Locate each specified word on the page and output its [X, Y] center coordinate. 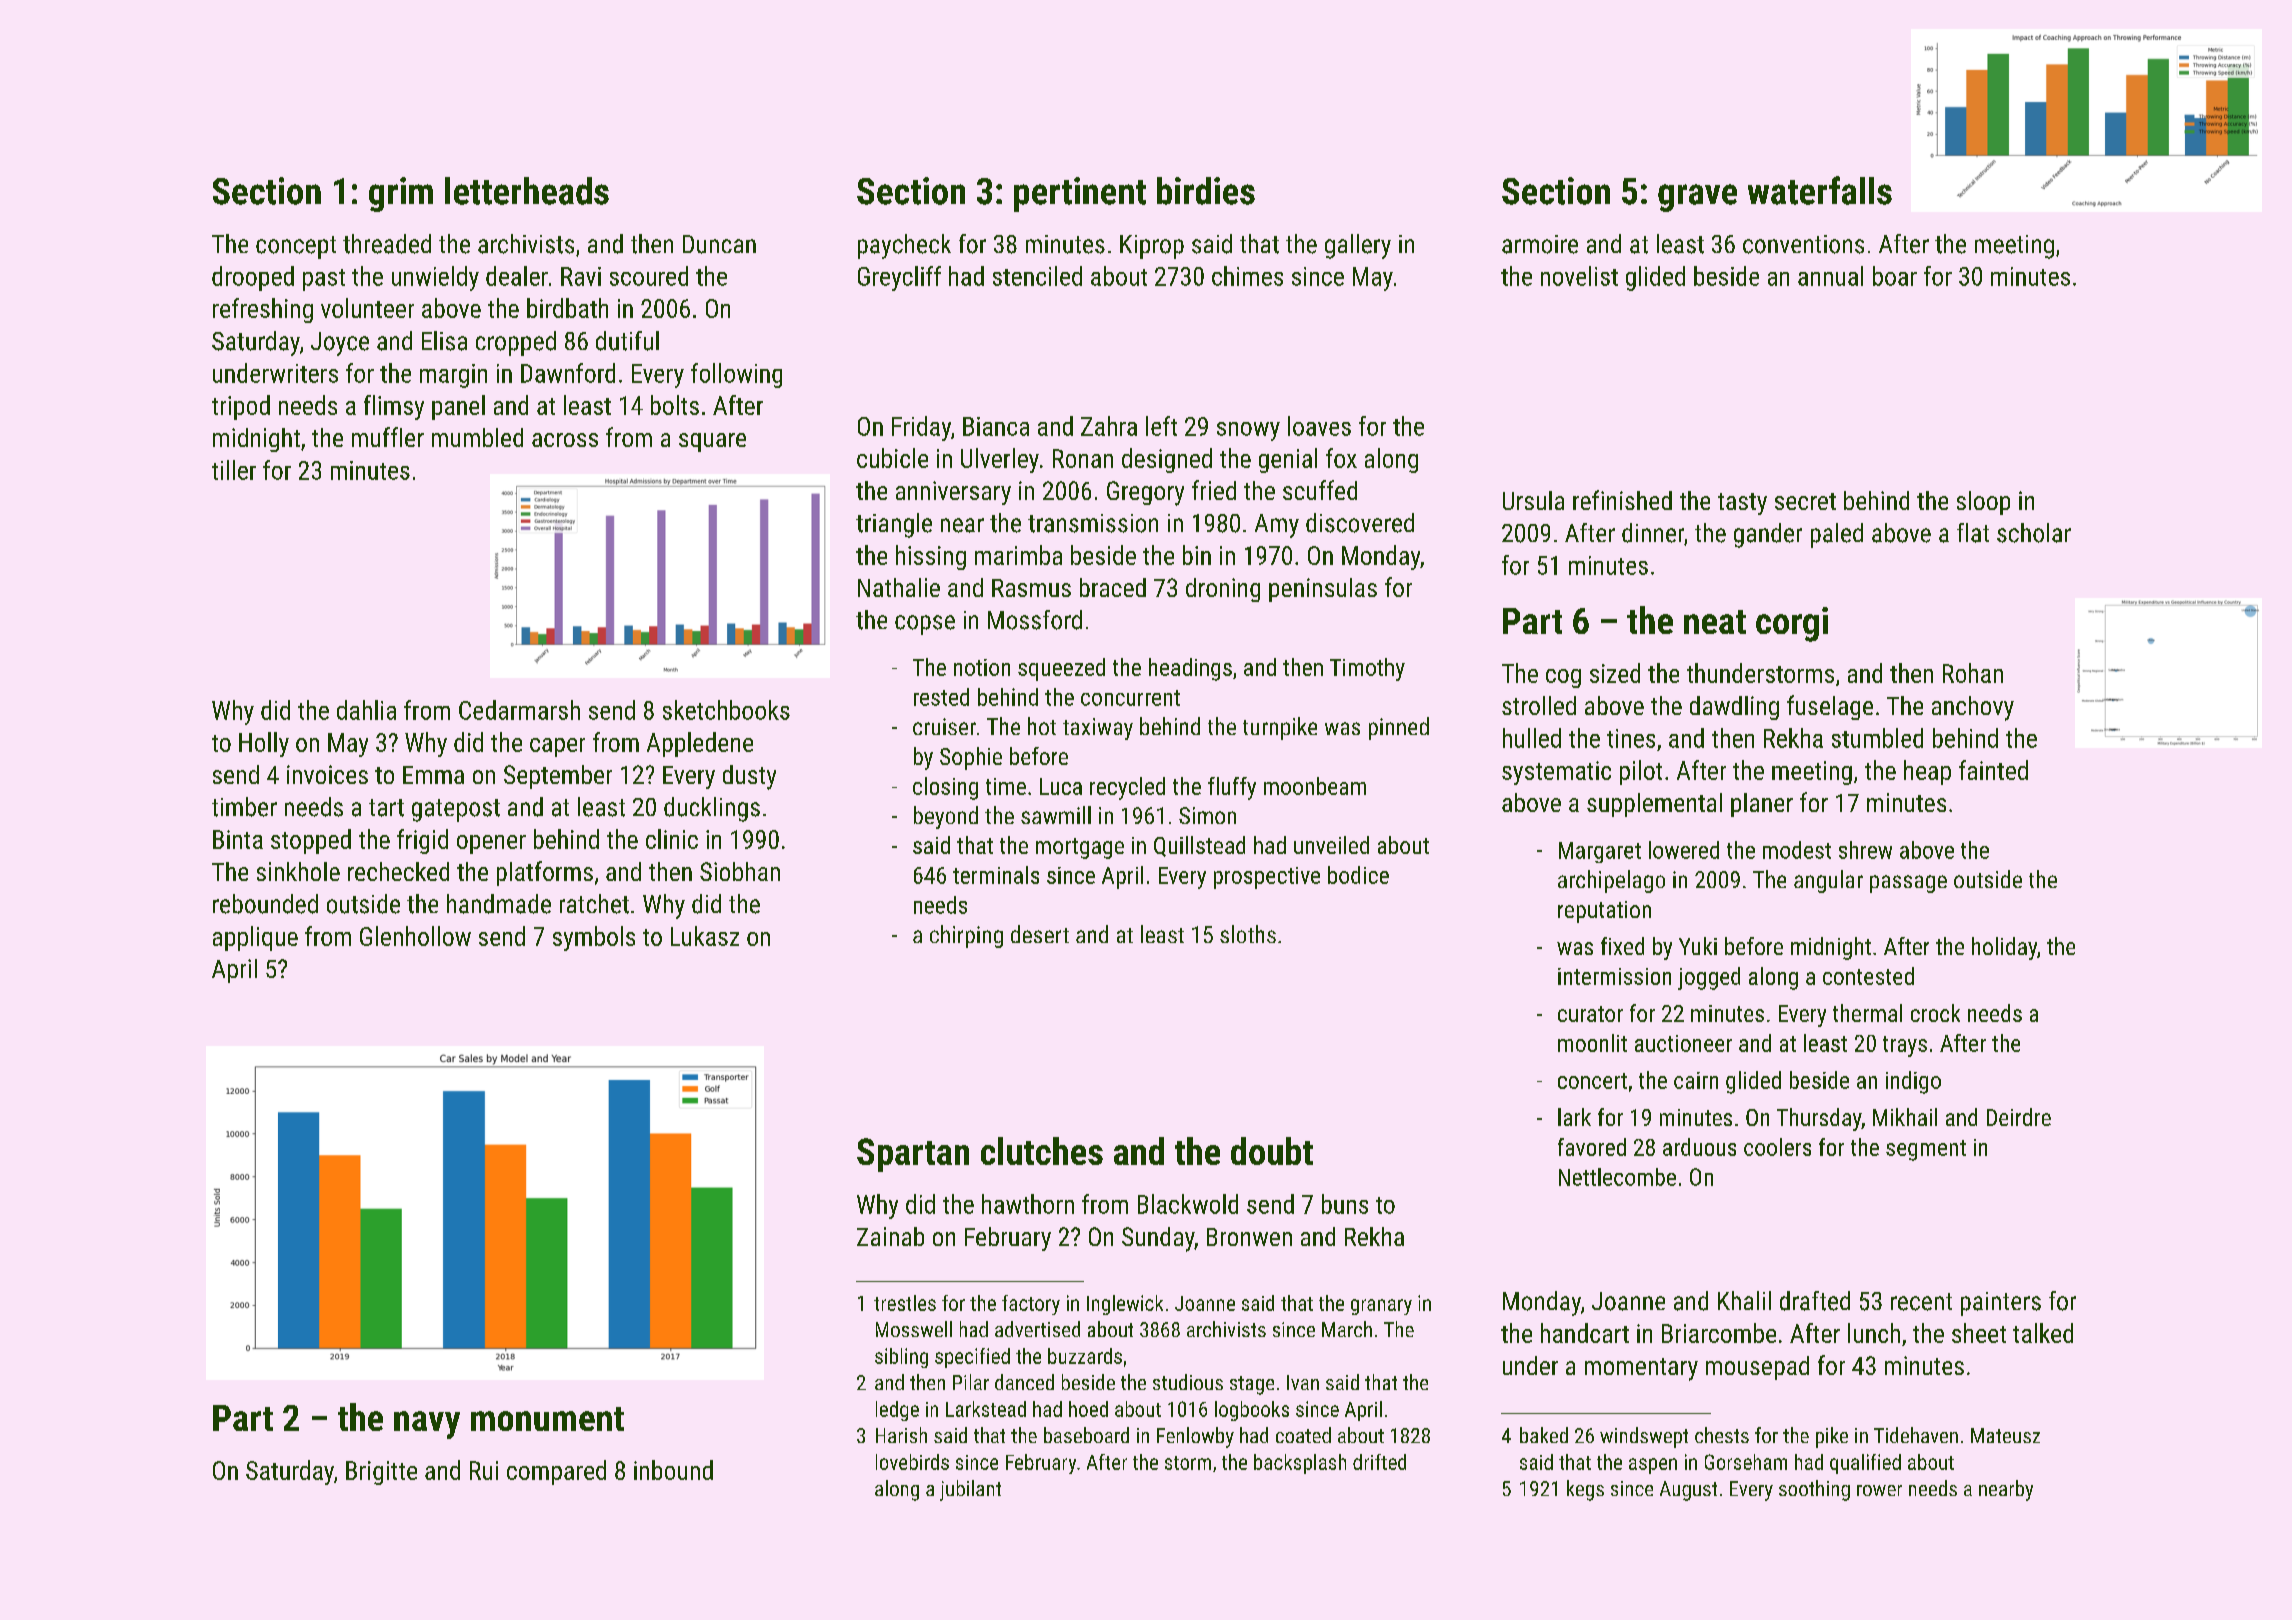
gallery [1358, 246]
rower [1879, 1490]
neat [1715, 622]
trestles [905, 1303]
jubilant [970, 1490]
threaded [387, 244]
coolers [1777, 1147]
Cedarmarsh [519, 710]
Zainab [890, 1236]
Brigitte [381, 1473]
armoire [1540, 244]
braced [1113, 587]
